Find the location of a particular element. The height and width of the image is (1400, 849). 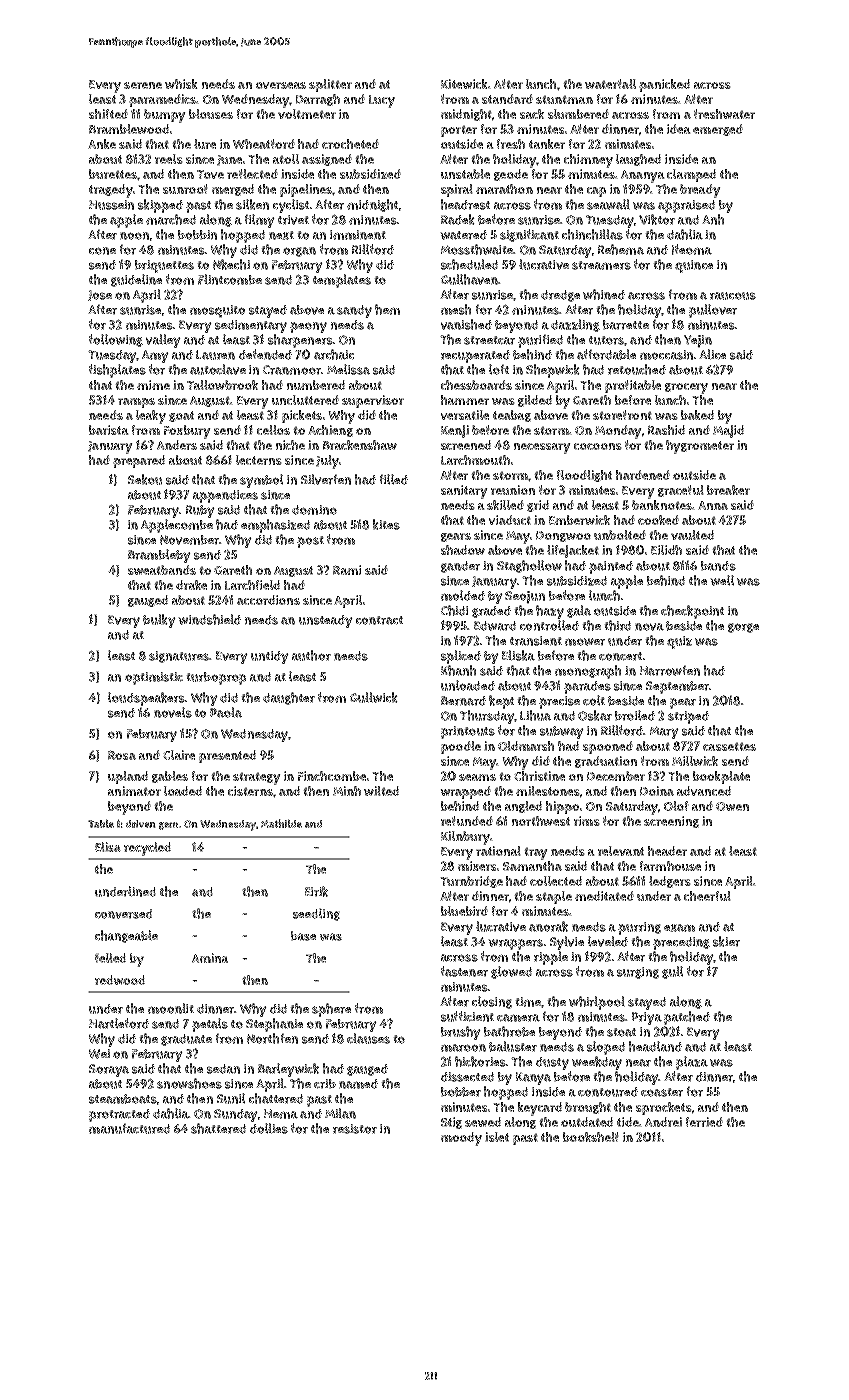

fastener is located at coordinates (464, 971).
